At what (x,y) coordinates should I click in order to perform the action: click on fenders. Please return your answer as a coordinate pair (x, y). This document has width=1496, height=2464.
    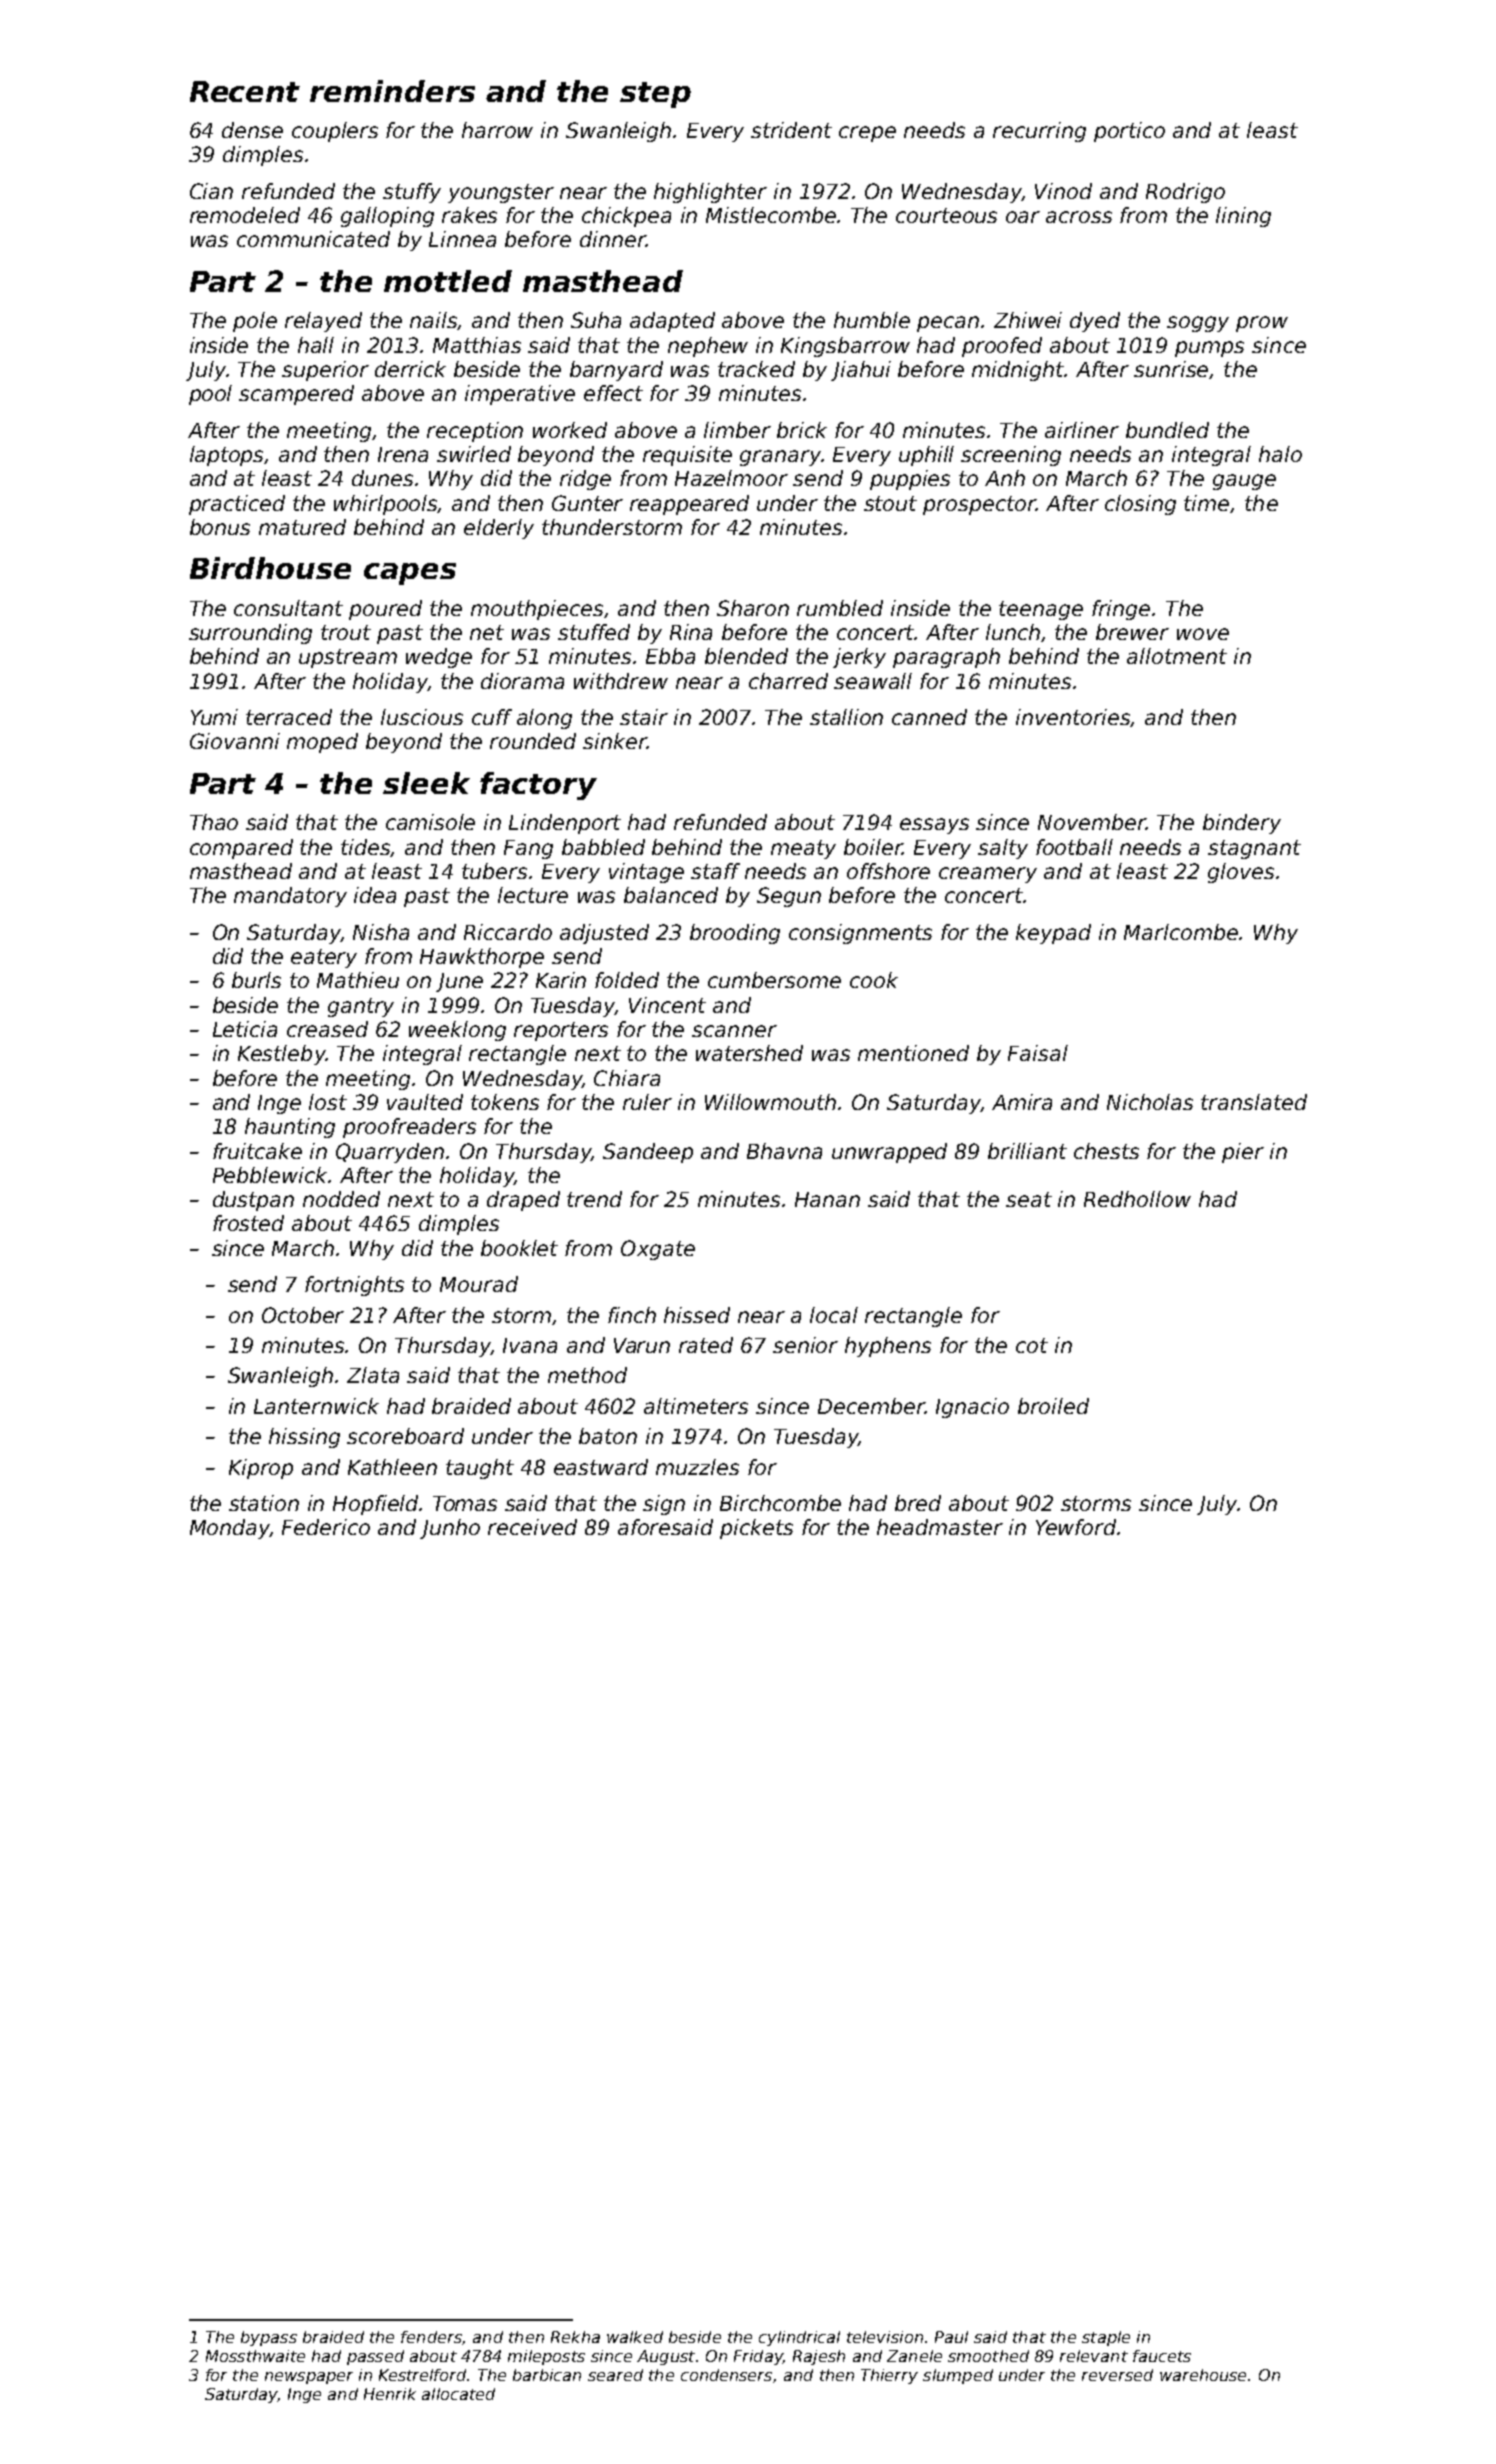
    Looking at the image, I should click on (431, 2337).
